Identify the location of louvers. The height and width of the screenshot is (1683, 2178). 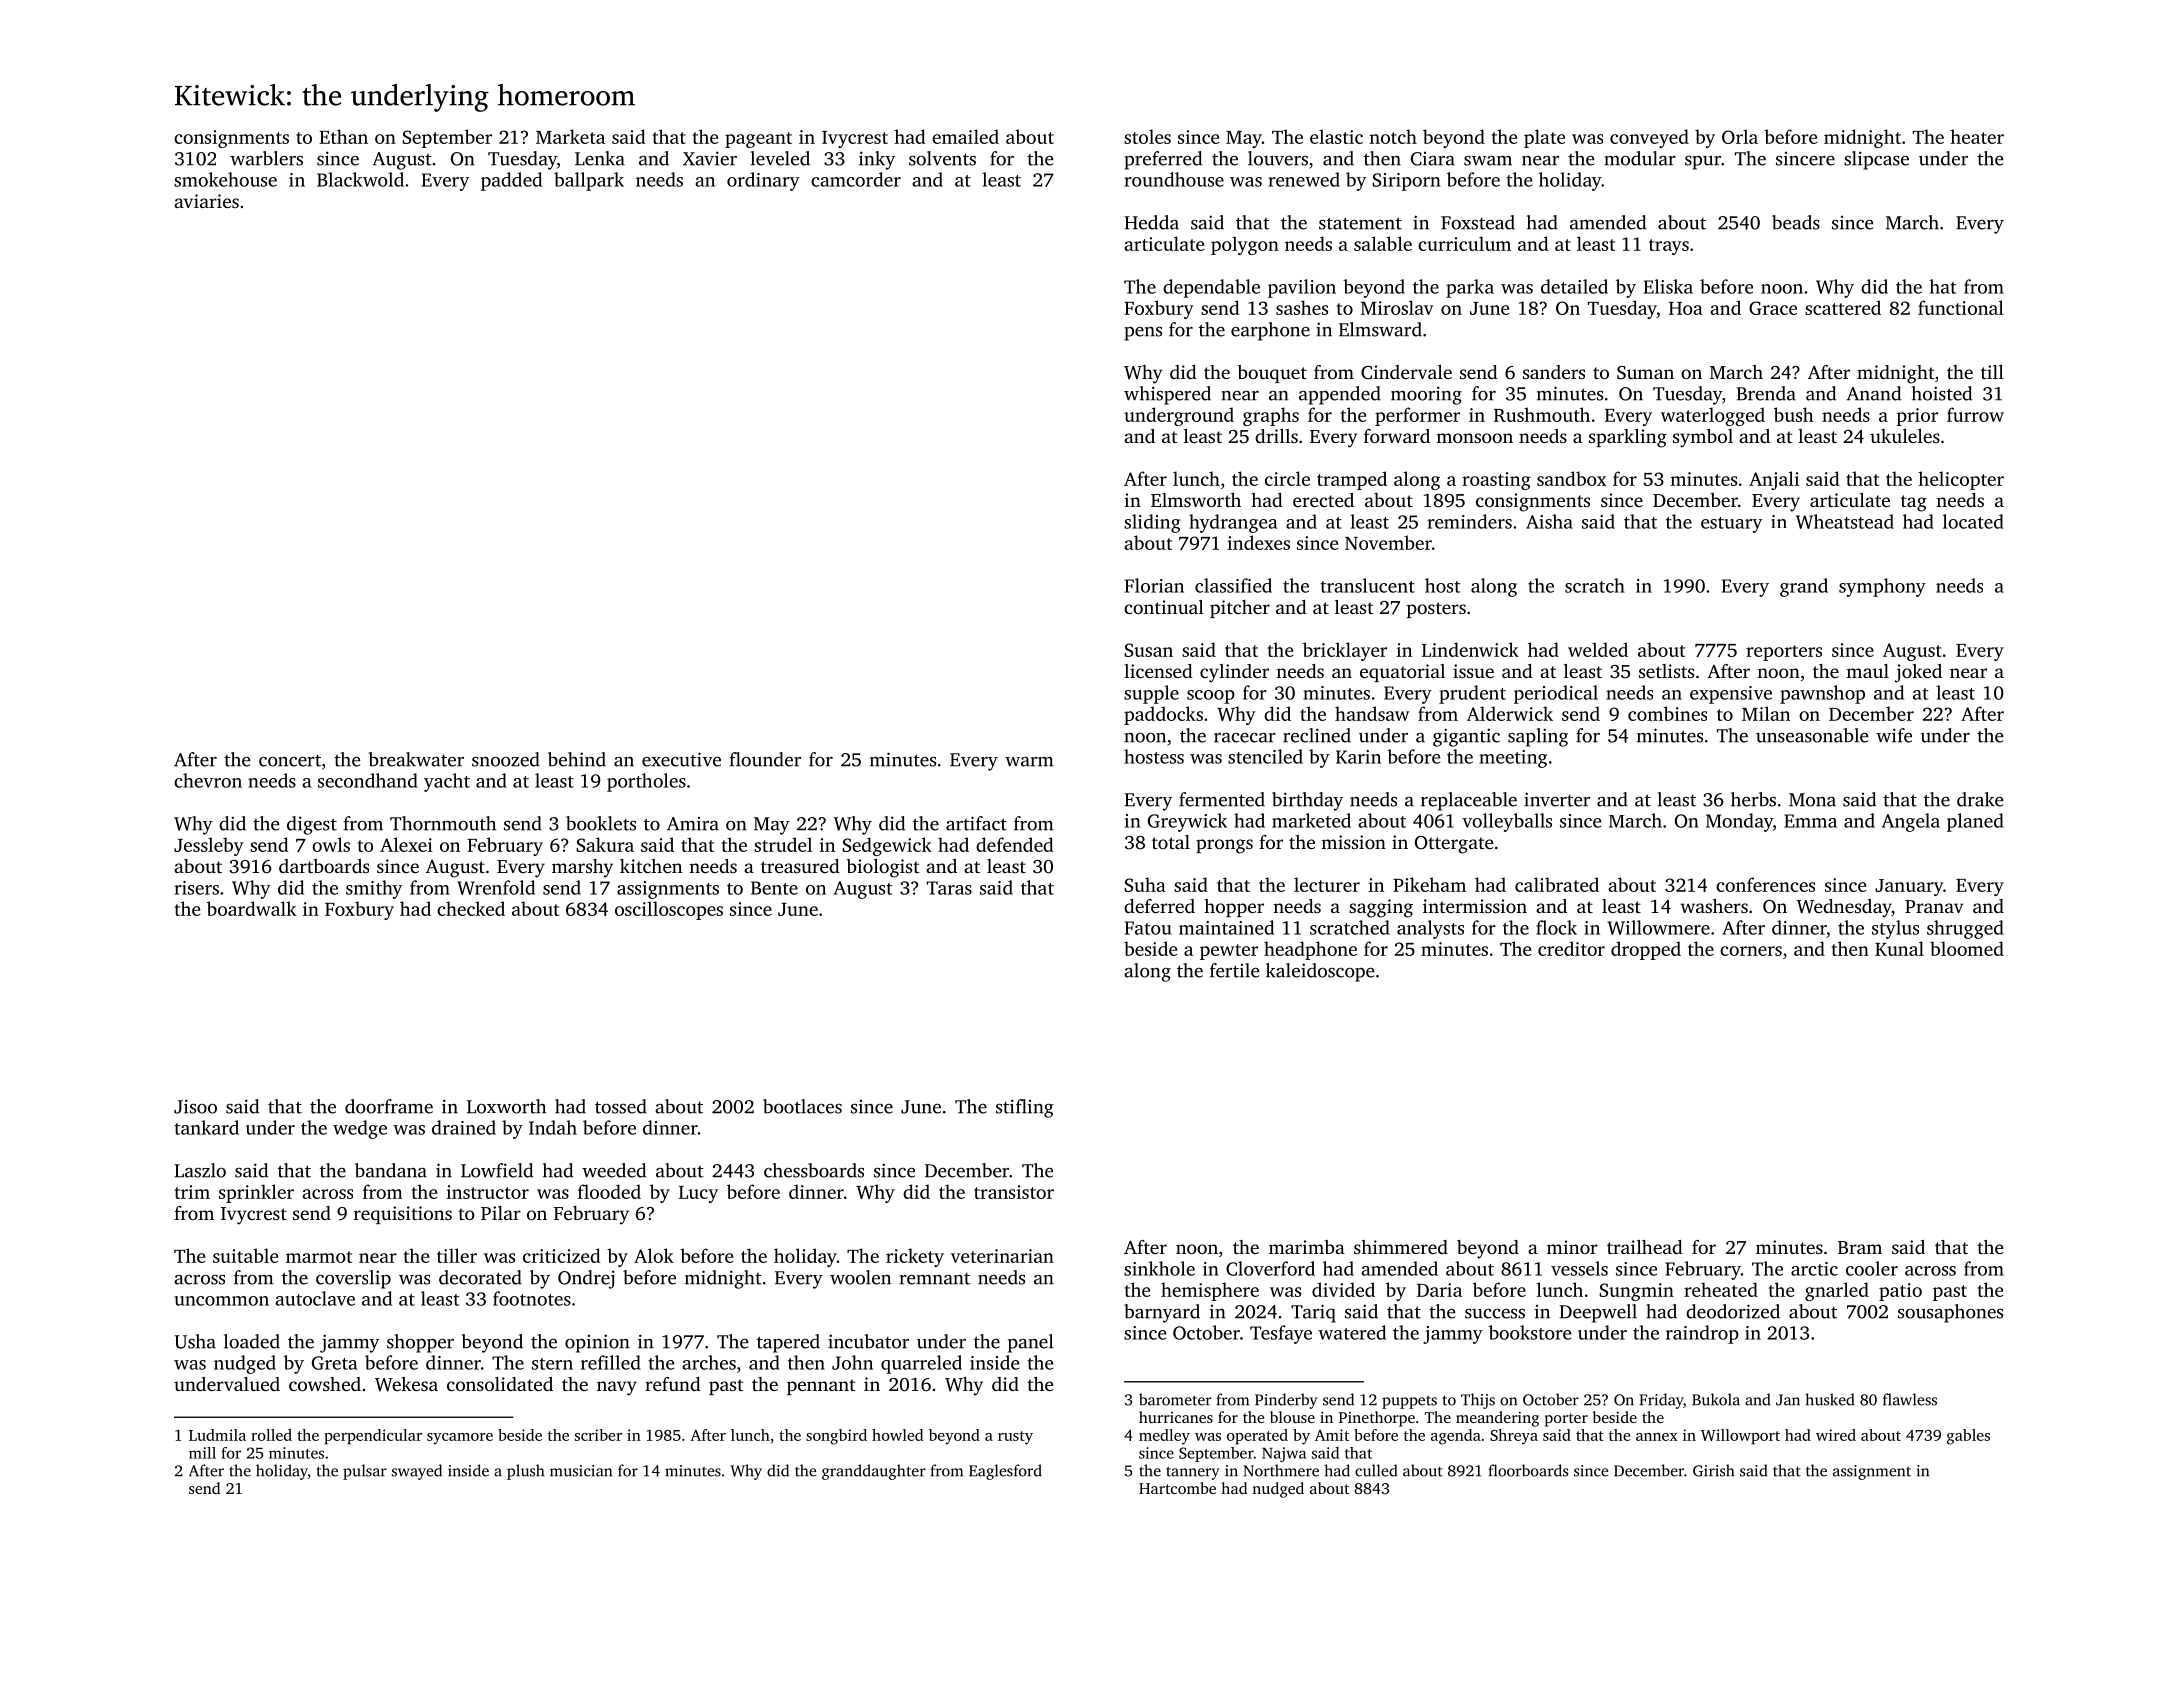
(1278, 158).
